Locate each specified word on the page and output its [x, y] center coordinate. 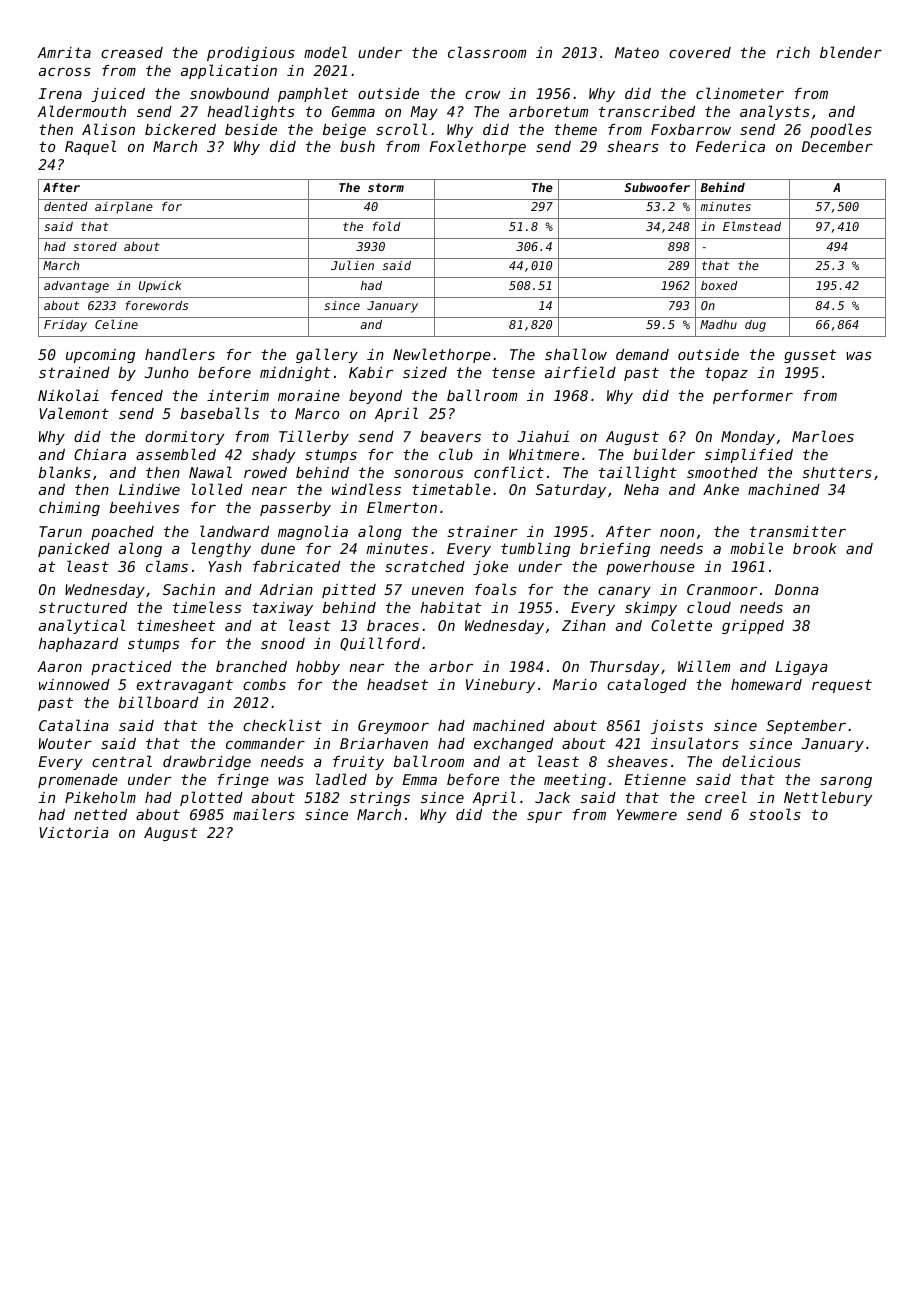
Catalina [74, 725]
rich [793, 52]
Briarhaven [384, 743]
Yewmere [647, 814]
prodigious [251, 54]
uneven [438, 591]
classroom [487, 52]
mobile [756, 548]
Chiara [100, 454]
